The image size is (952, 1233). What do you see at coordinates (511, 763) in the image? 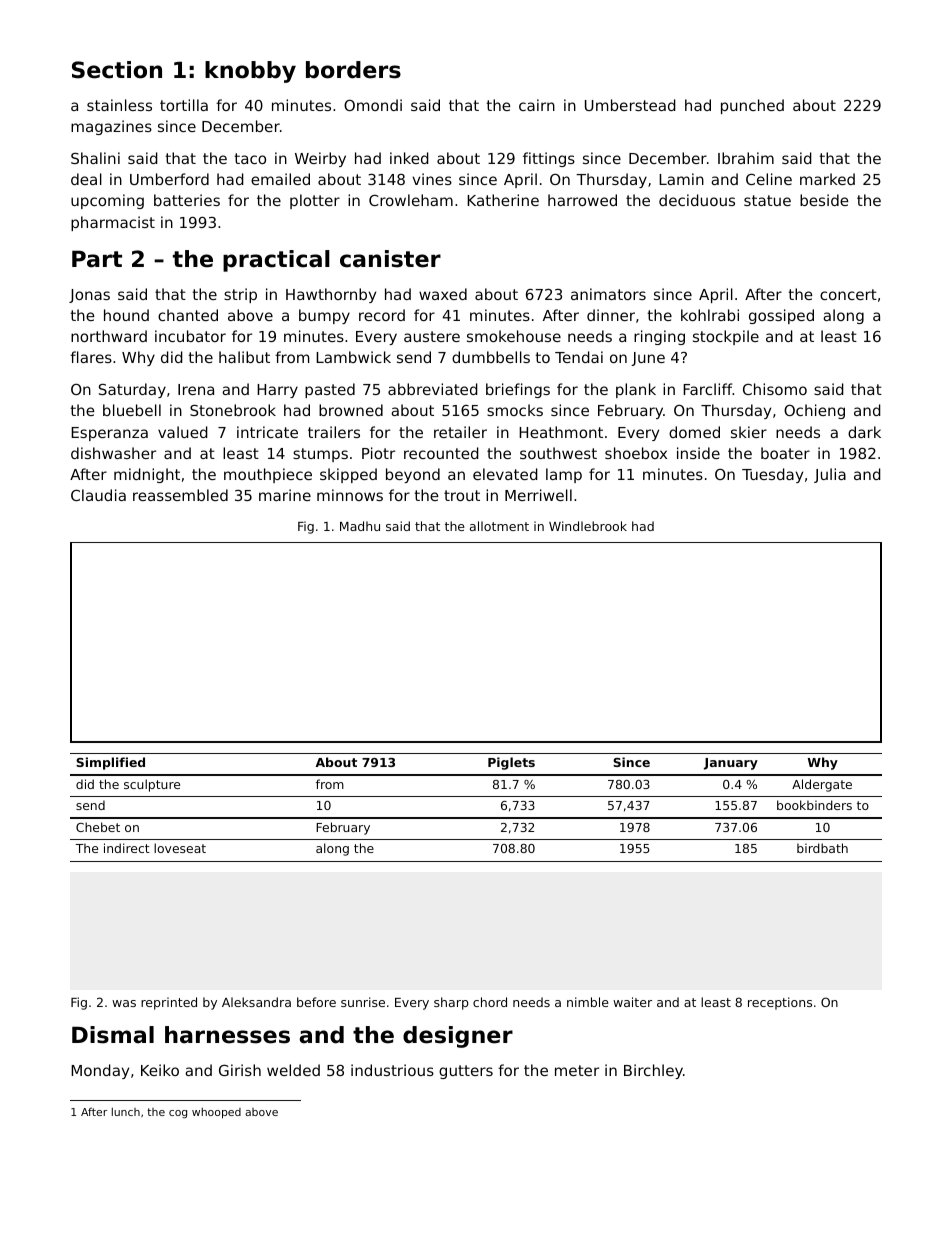
I see `Piglets` at bounding box center [511, 763].
